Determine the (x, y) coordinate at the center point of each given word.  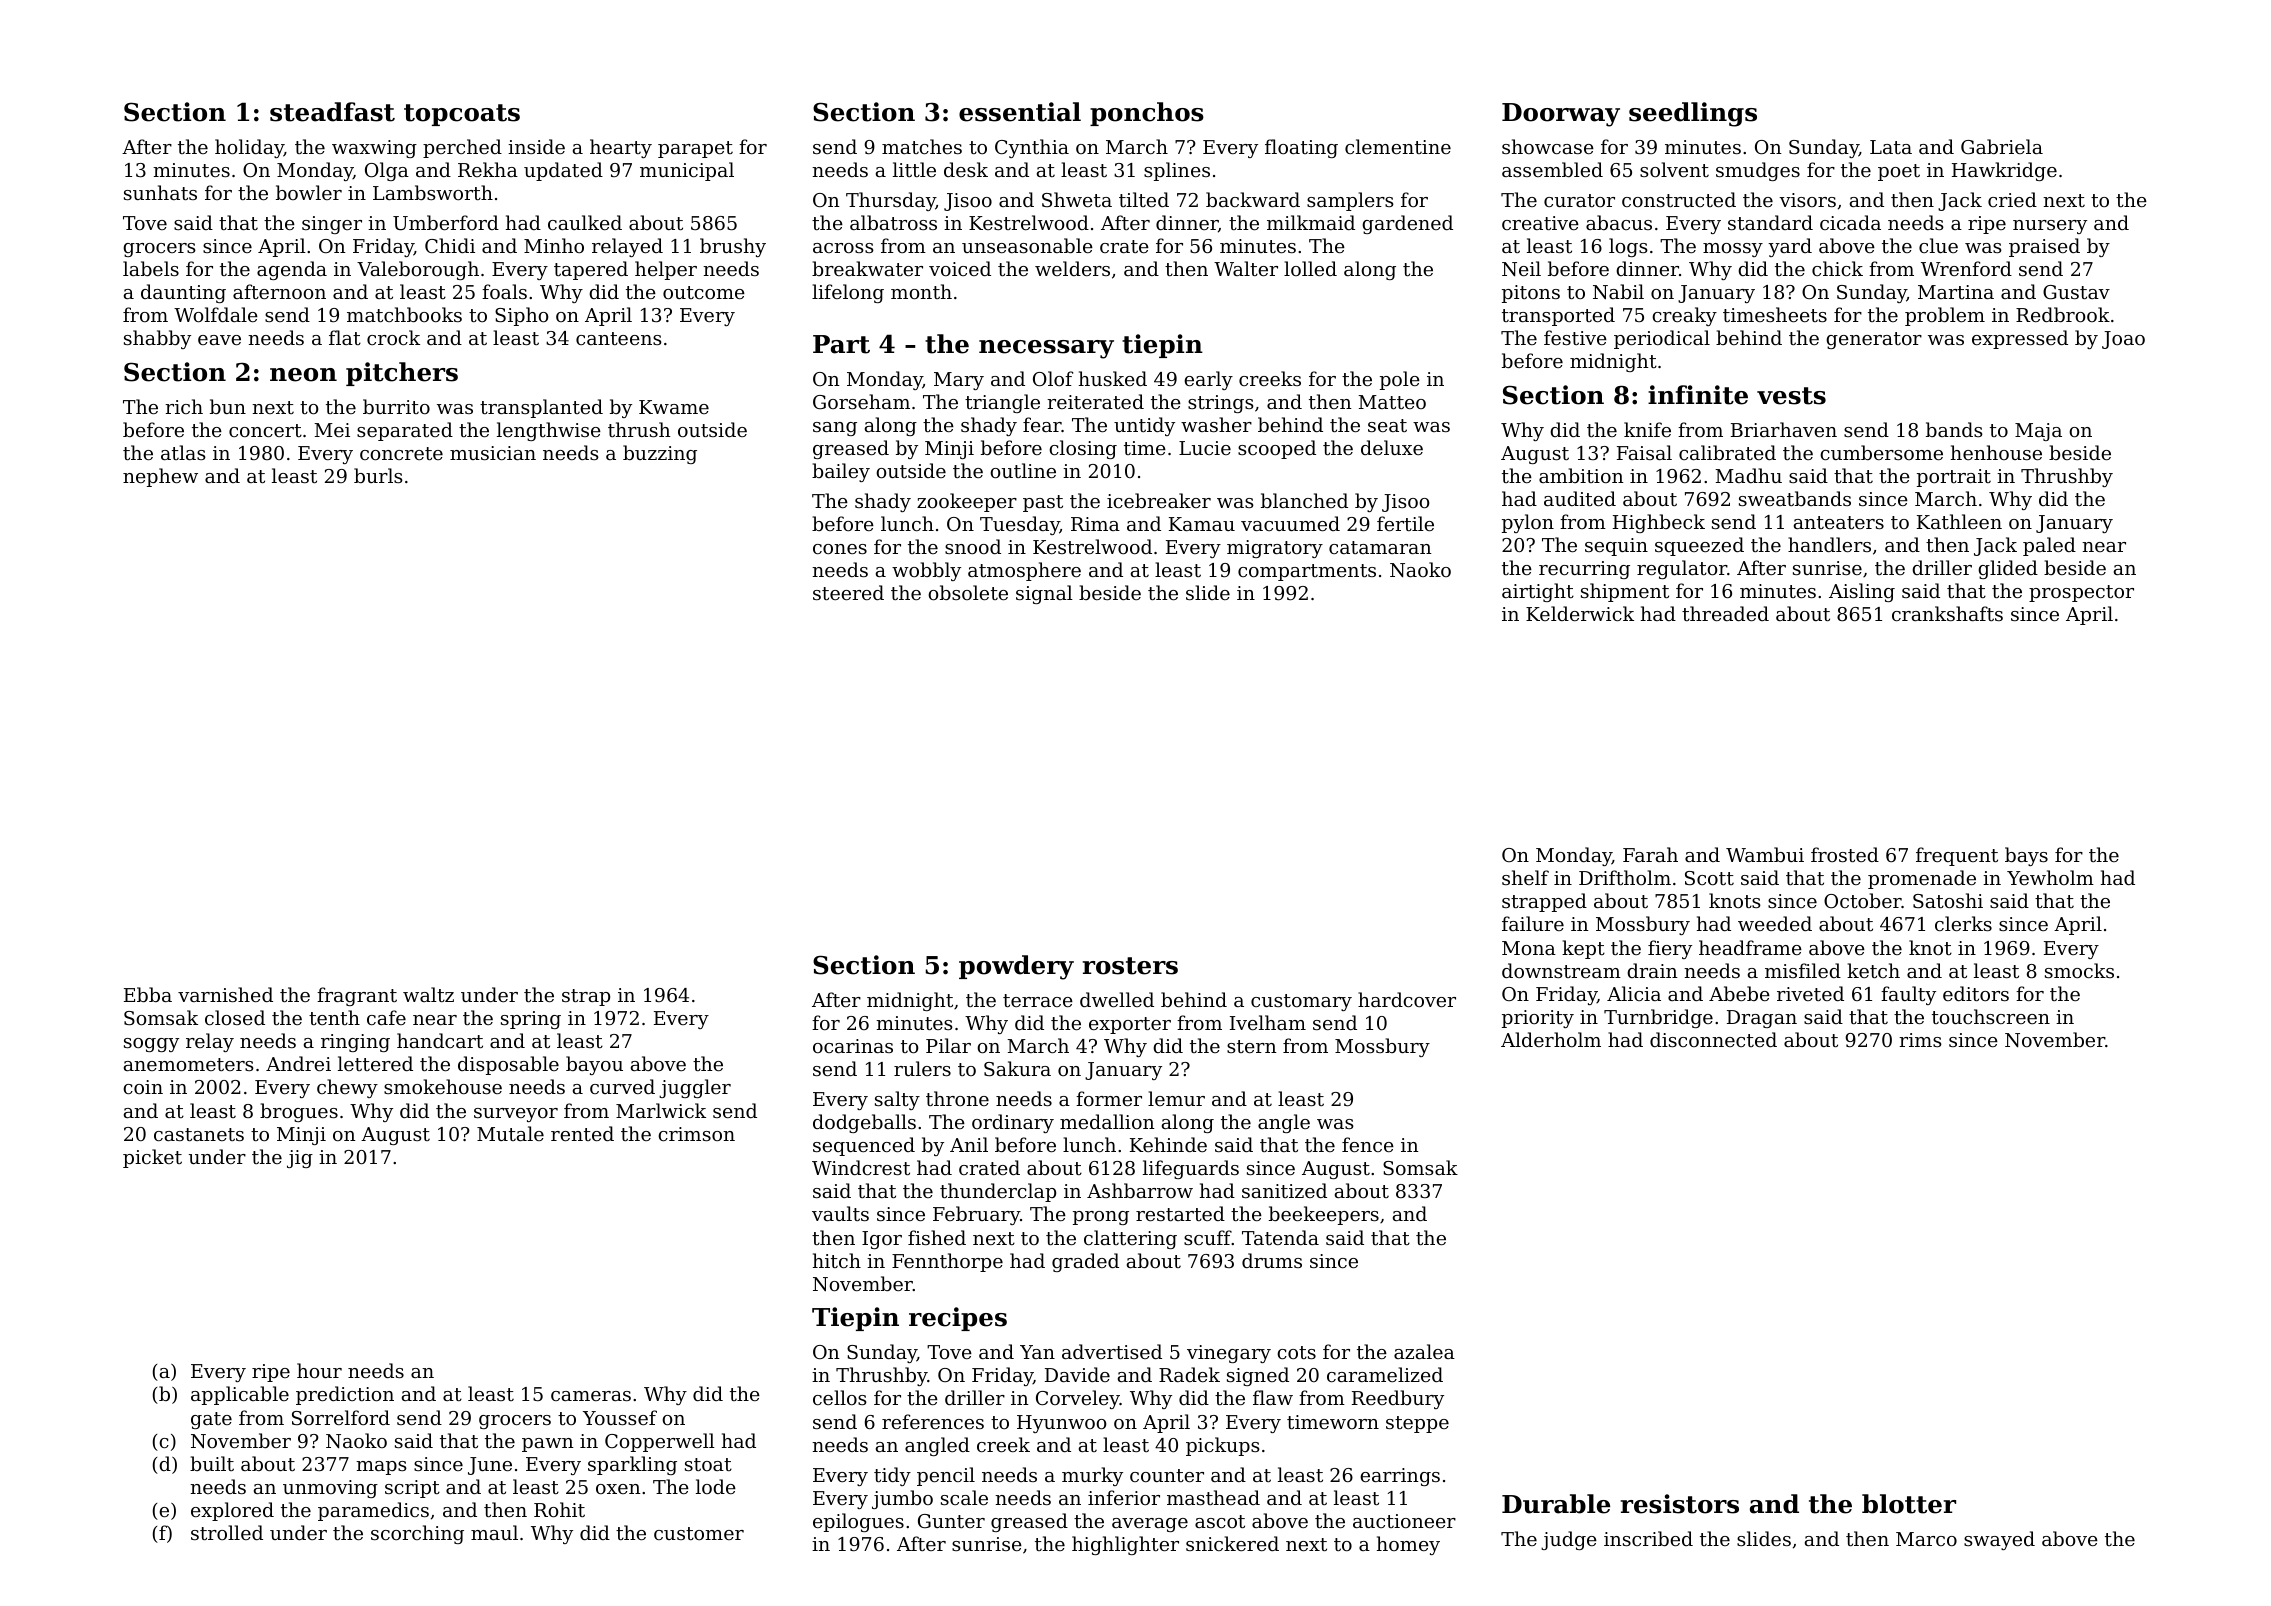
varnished (225, 994)
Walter (1246, 268)
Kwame (674, 407)
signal (1044, 594)
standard (1770, 222)
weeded (1775, 923)
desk (966, 169)
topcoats (462, 115)
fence (1368, 1144)
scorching (417, 1534)
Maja (2038, 432)
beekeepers (1324, 1215)
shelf (1525, 877)
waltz (428, 994)
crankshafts (1947, 613)
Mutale (510, 1133)
